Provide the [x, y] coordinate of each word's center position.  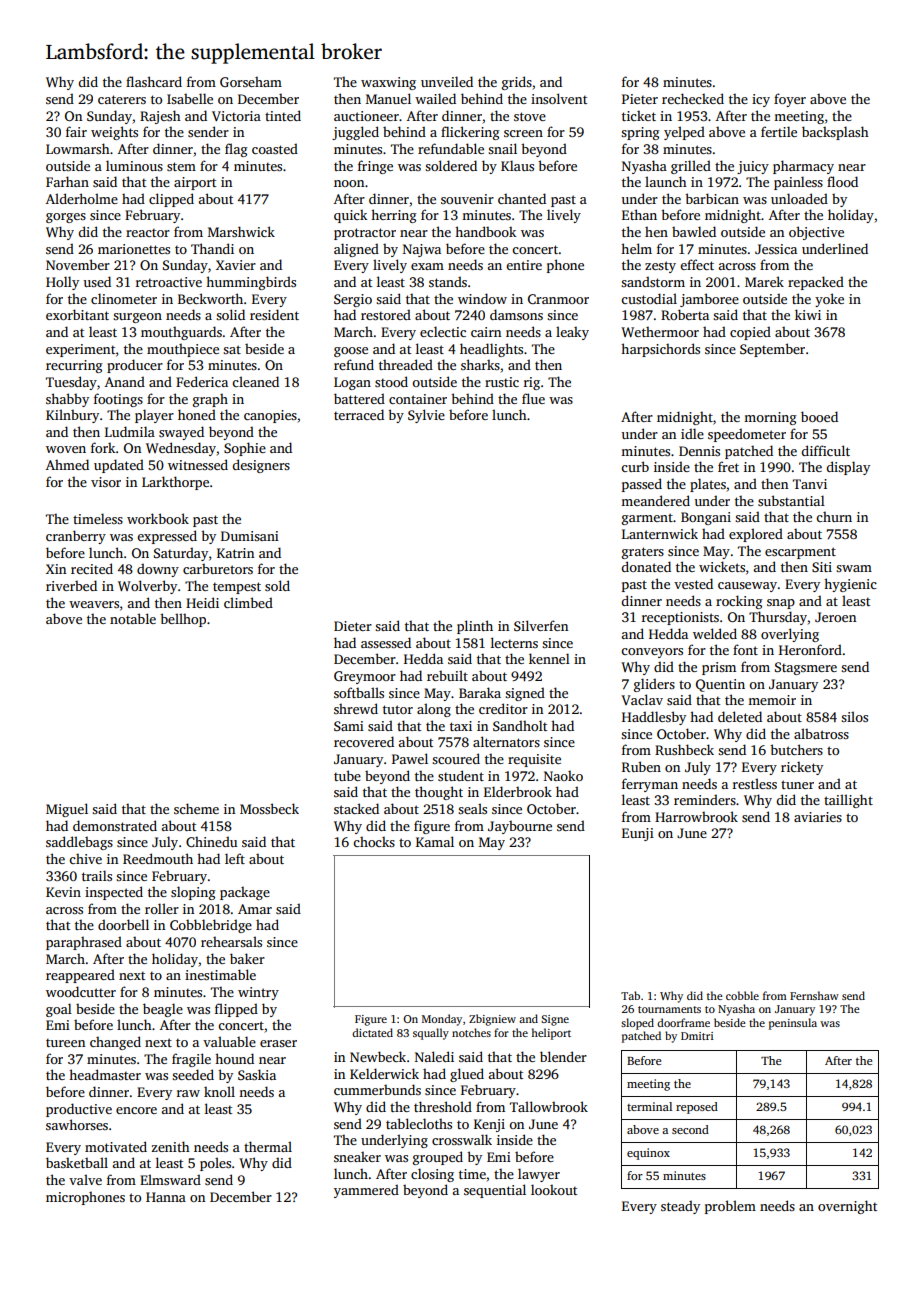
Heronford [810, 649]
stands [448, 281]
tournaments [669, 1009]
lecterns [514, 642]
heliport [551, 1034]
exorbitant [77, 314]
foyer [790, 100]
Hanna [166, 1197]
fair [76, 131]
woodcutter [81, 991]
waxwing [388, 83]
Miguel [67, 810]
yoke [829, 300]
